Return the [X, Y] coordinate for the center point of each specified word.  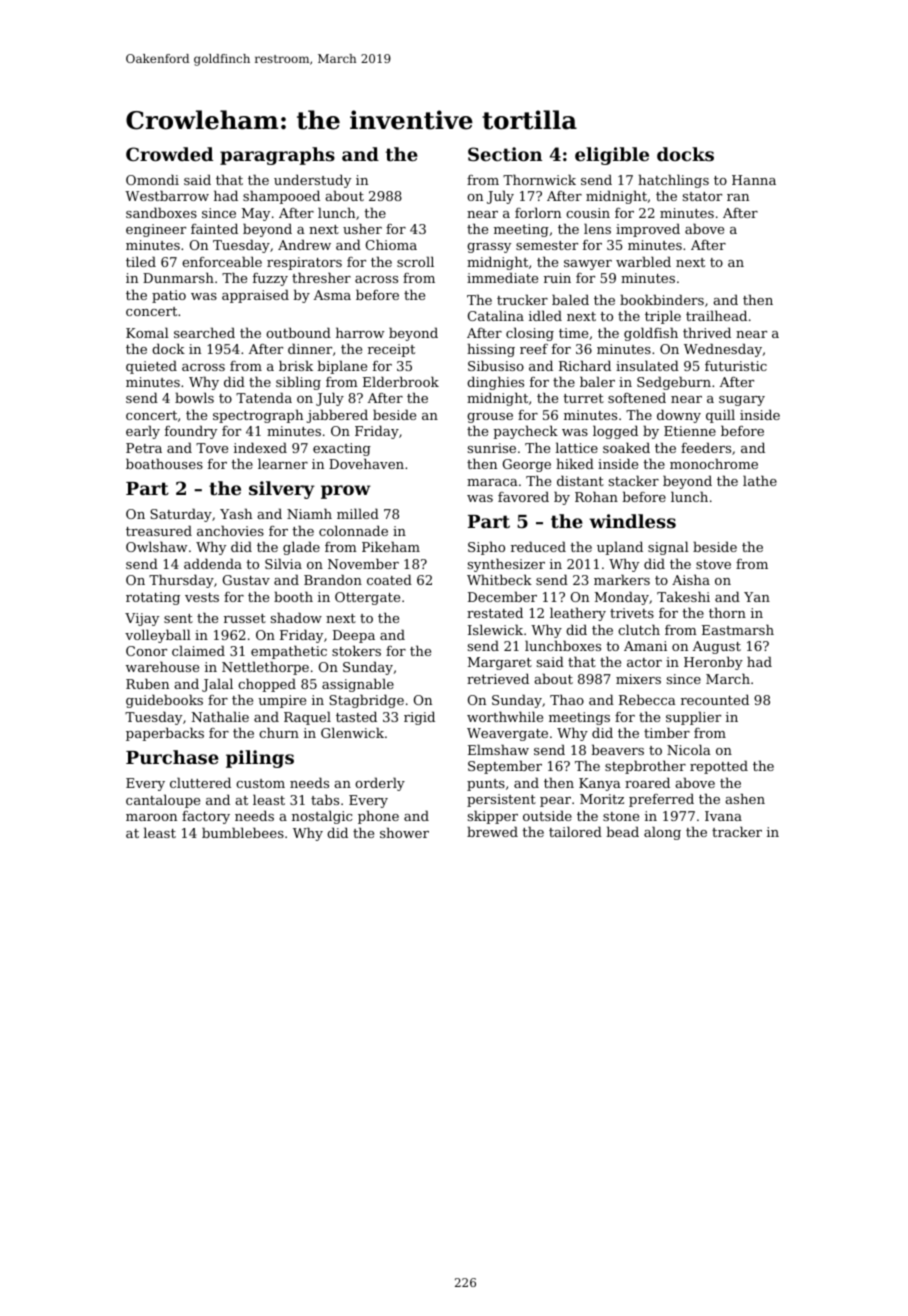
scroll [415, 261]
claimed [198, 650]
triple [663, 317]
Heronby [713, 663]
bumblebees [243, 832]
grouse [490, 418]
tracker [737, 831]
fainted [214, 228]
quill [720, 416]
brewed [492, 831]
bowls [194, 397]
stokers [356, 650]
